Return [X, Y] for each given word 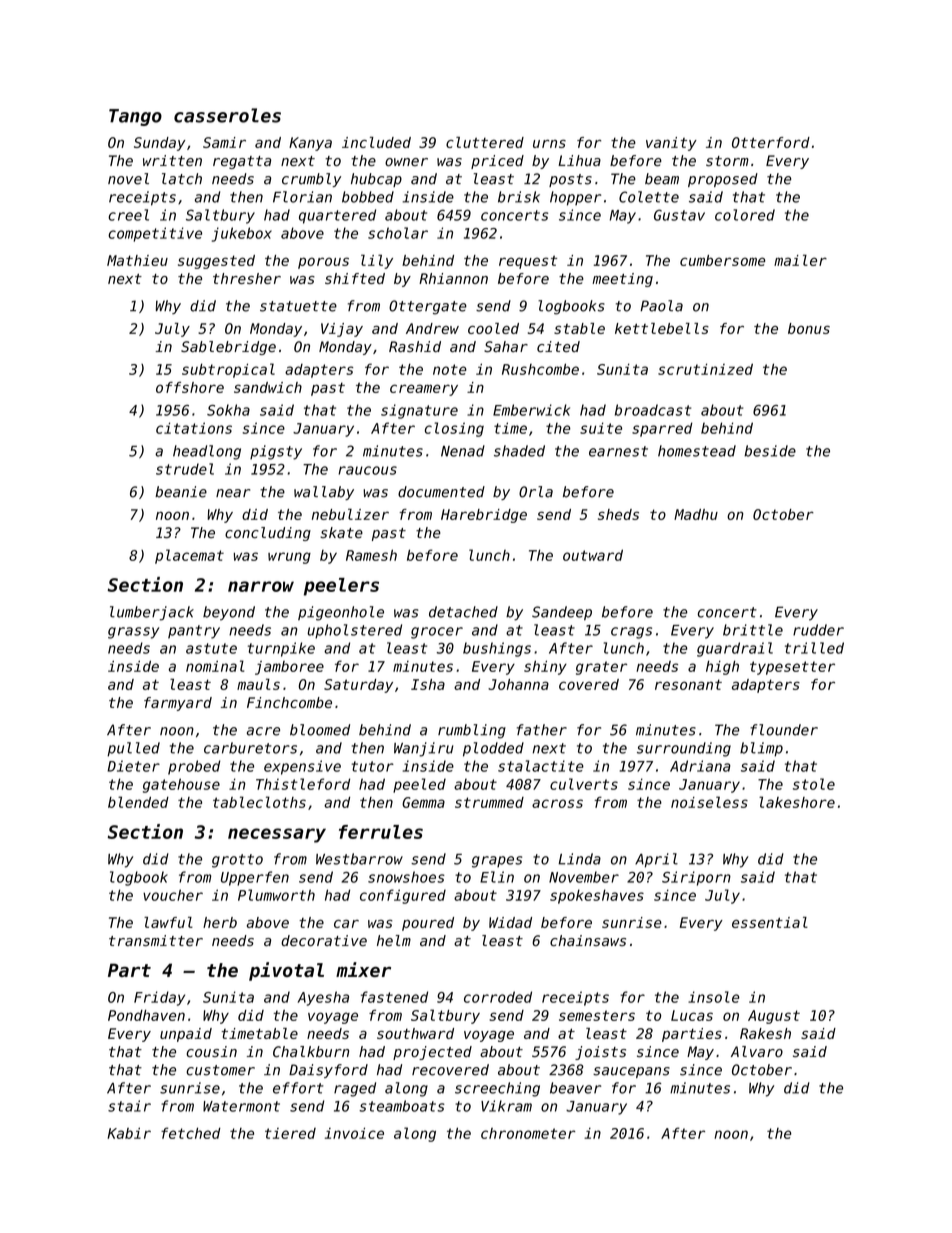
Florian [302, 197]
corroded [498, 997]
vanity [671, 144]
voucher [173, 895]
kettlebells [662, 328]
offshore [190, 387]
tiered [290, 1133]
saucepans [631, 1072]
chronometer [528, 1133]
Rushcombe [540, 369]
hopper [575, 198]
